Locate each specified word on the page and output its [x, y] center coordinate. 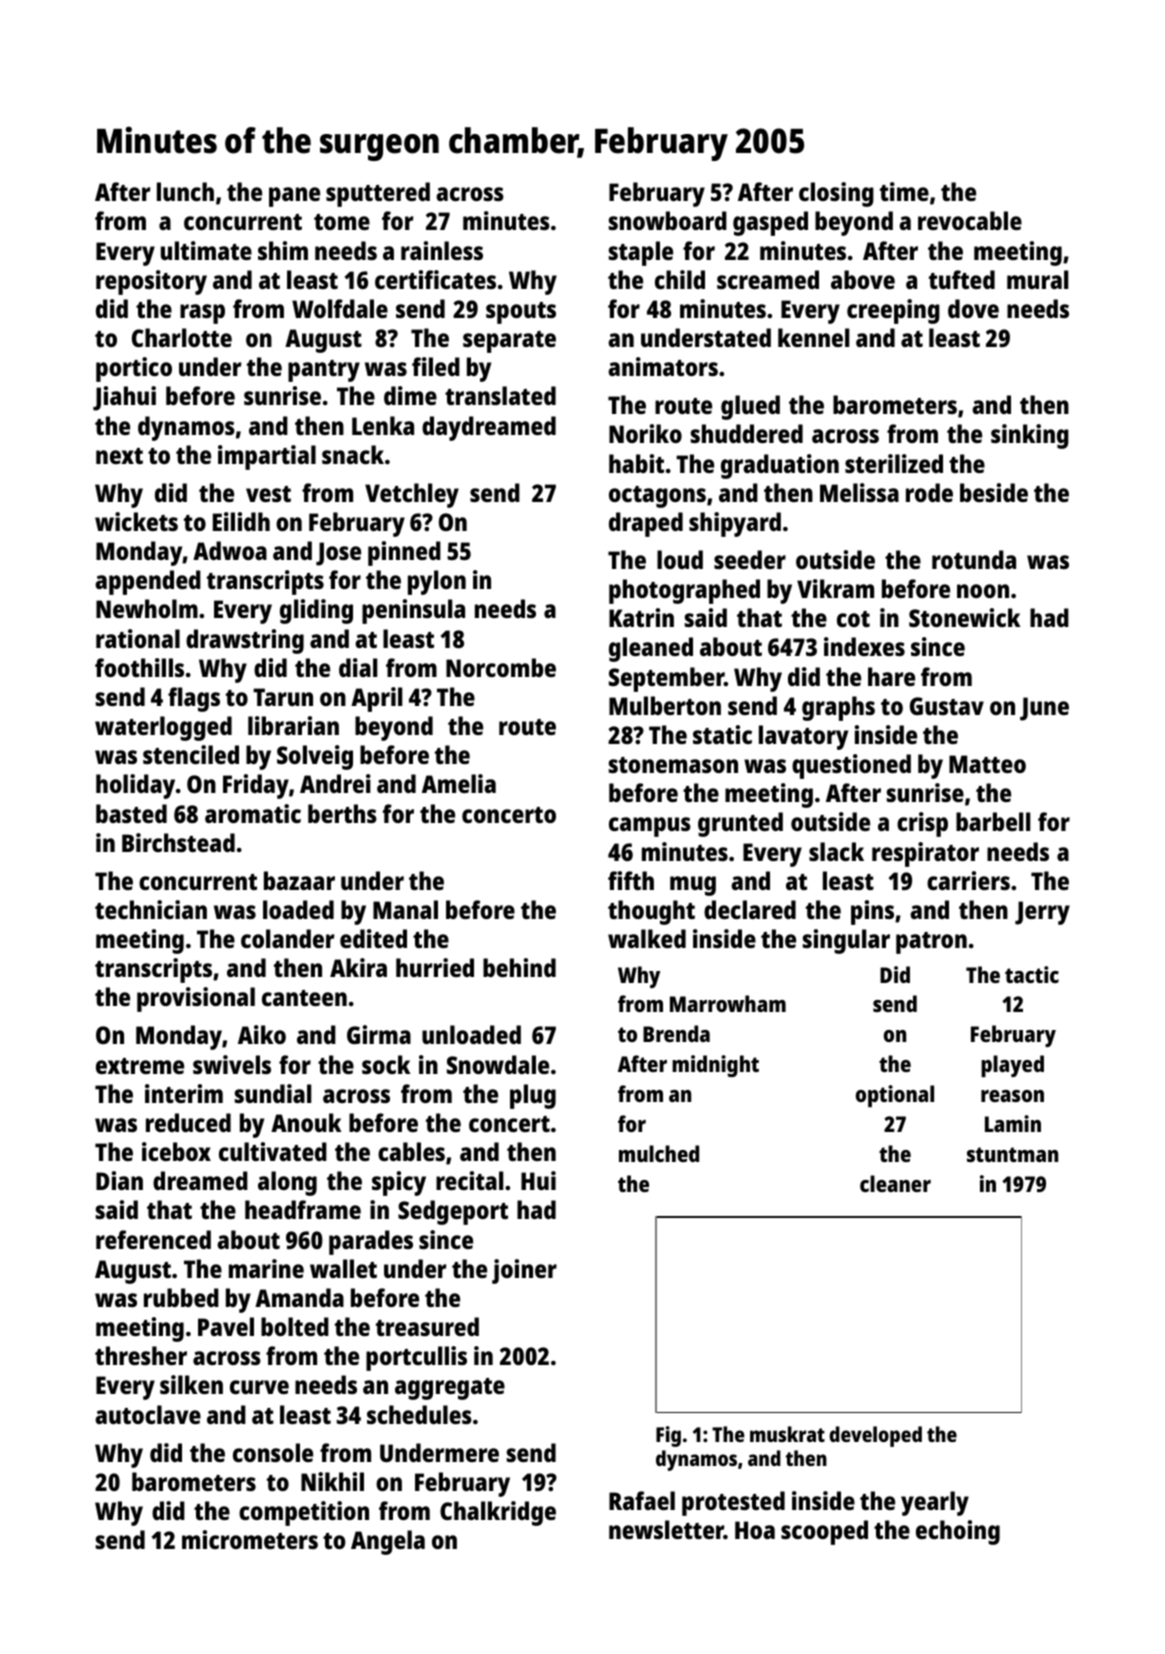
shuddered [747, 433]
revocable [970, 220]
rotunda [974, 559]
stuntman [1012, 1154]
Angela [388, 1542]
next [119, 456]
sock [386, 1064]
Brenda [676, 1033]
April [376, 699]
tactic [1032, 974]
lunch [185, 191]
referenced [153, 1239]
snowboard [668, 220]
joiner [524, 1271]
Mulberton [665, 705]
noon [983, 591]
